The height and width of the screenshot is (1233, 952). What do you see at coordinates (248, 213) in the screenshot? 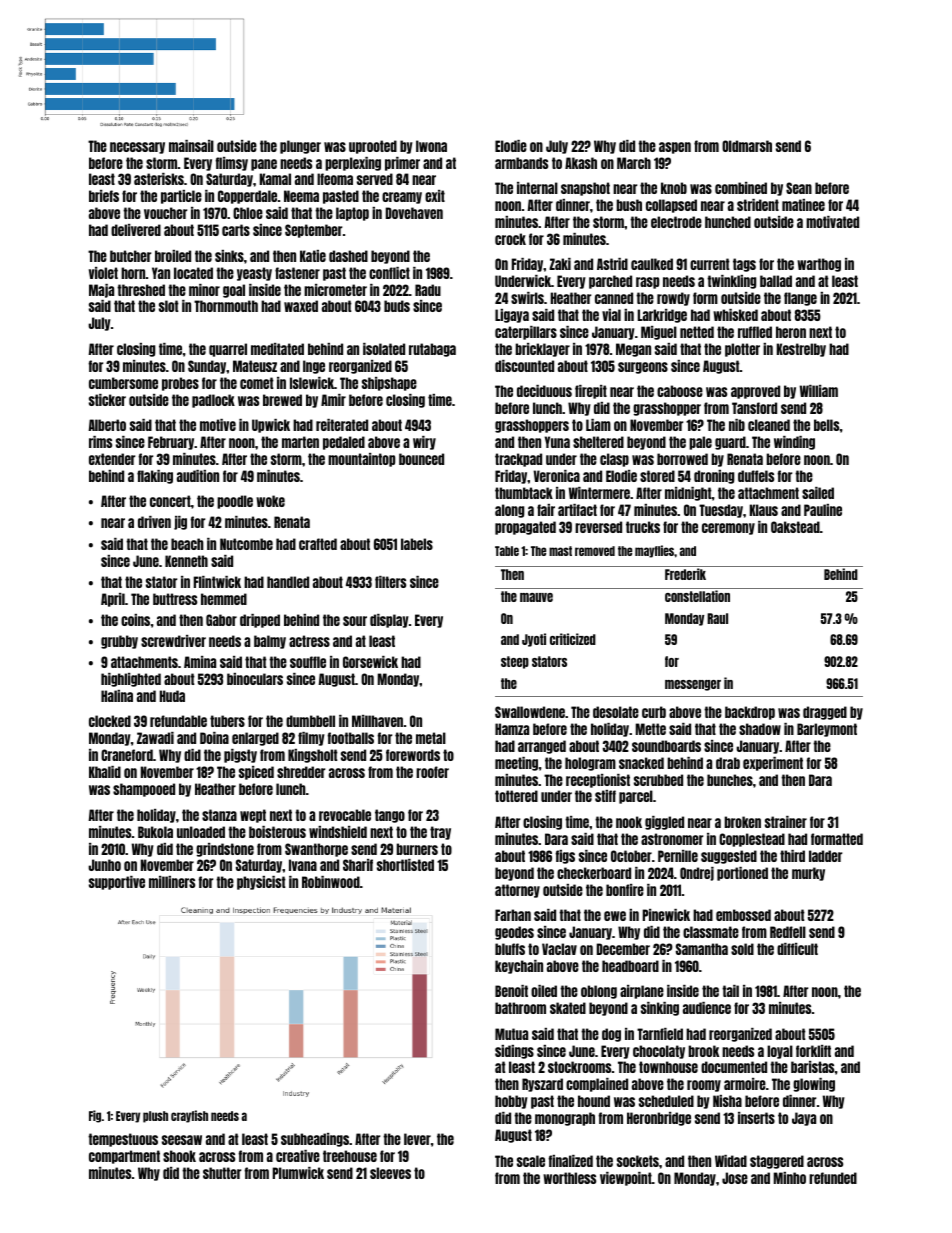
I see `Chloe` at bounding box center [248, 213].
